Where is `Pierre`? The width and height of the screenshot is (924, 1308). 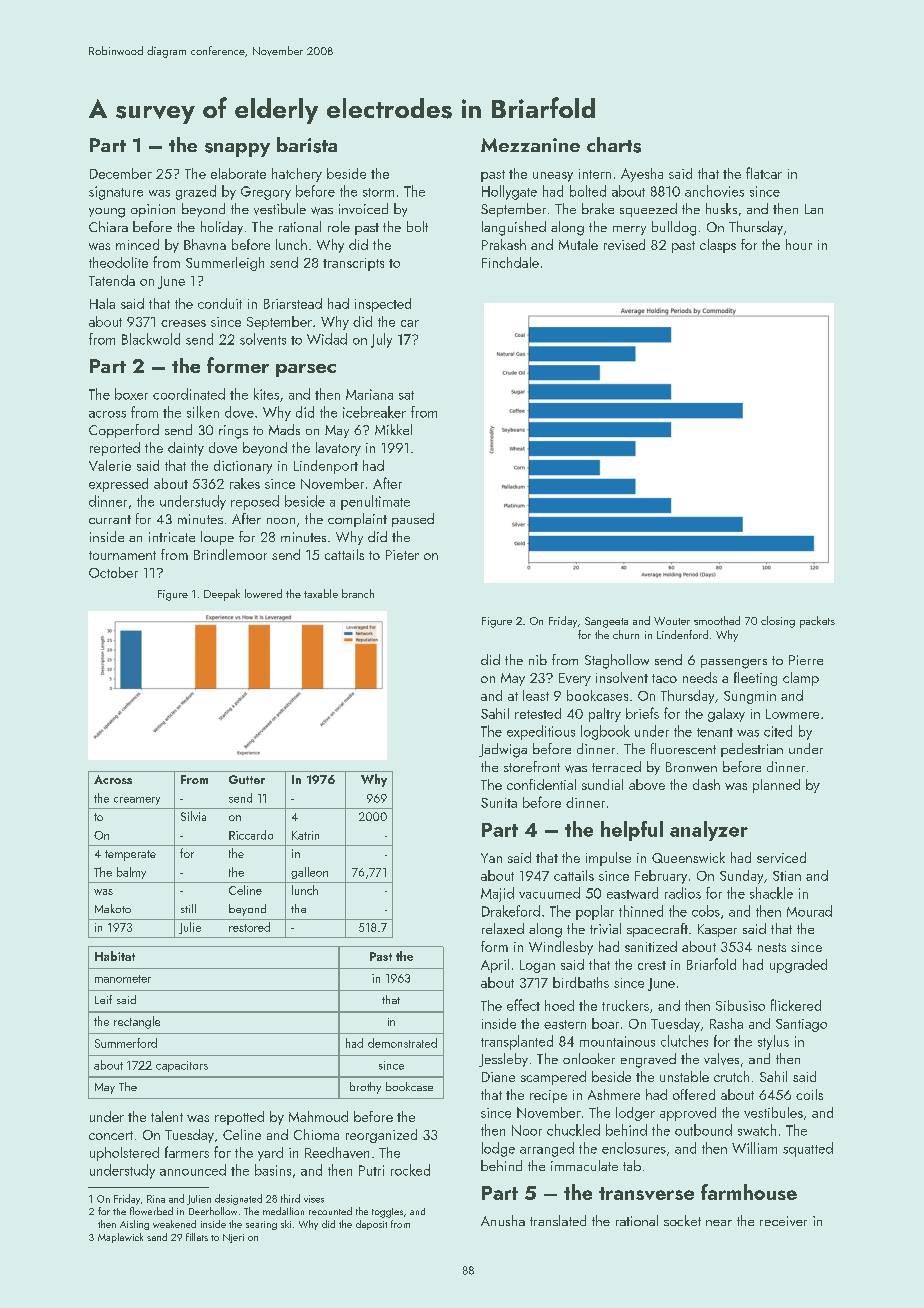 Pierre is located at coordinates (806, 660).
